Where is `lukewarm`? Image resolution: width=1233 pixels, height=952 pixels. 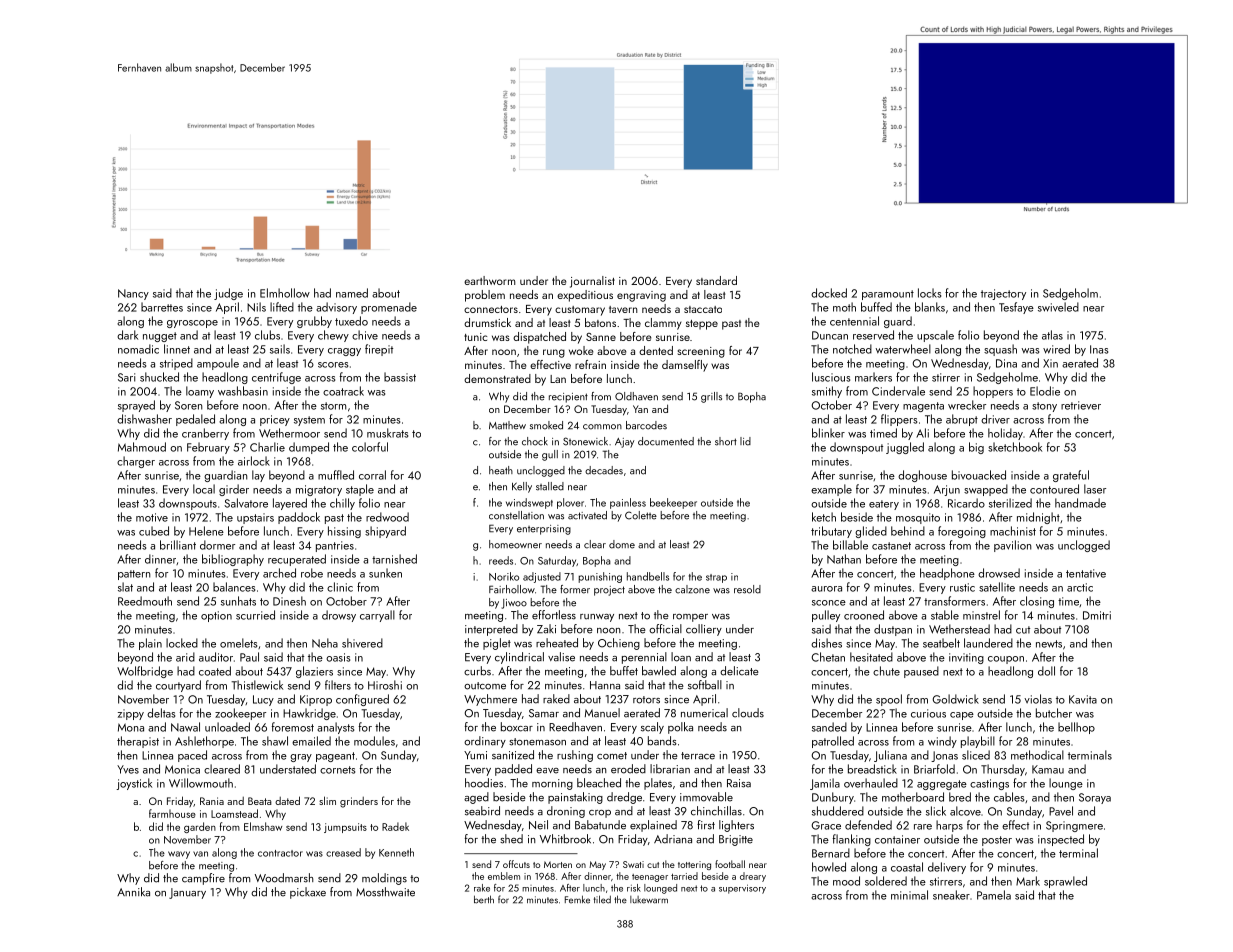
lukewarm is located at coordinates (649, 900).
